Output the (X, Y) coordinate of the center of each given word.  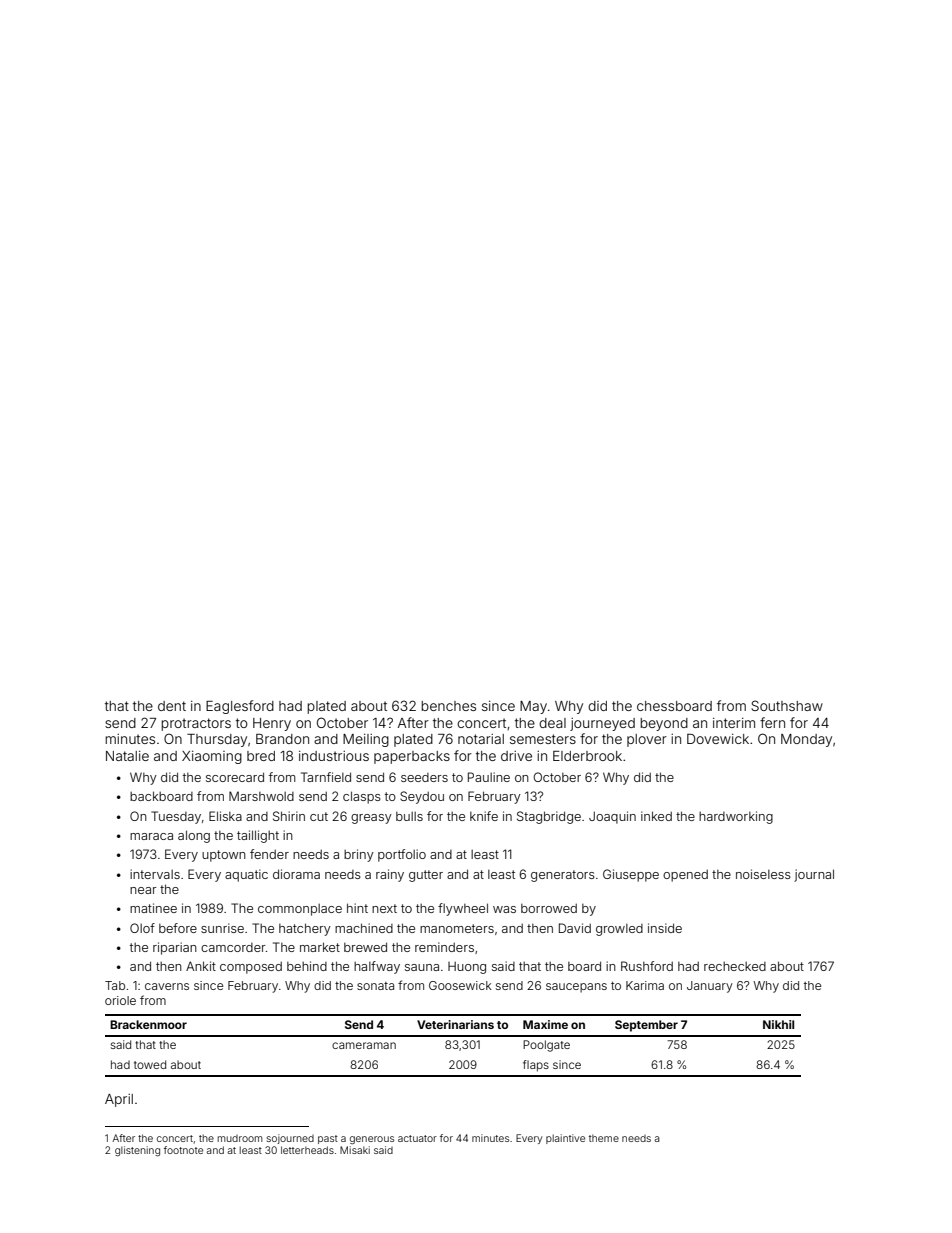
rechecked (735, 966)
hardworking (736, 817)
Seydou (422, 797)
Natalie (127, 756)
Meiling (366, 740)
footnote (183, 1150)
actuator (417, 1138)
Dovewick (718, 738)
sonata (375, 986)
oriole (120, 1000)
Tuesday (176, 817)
